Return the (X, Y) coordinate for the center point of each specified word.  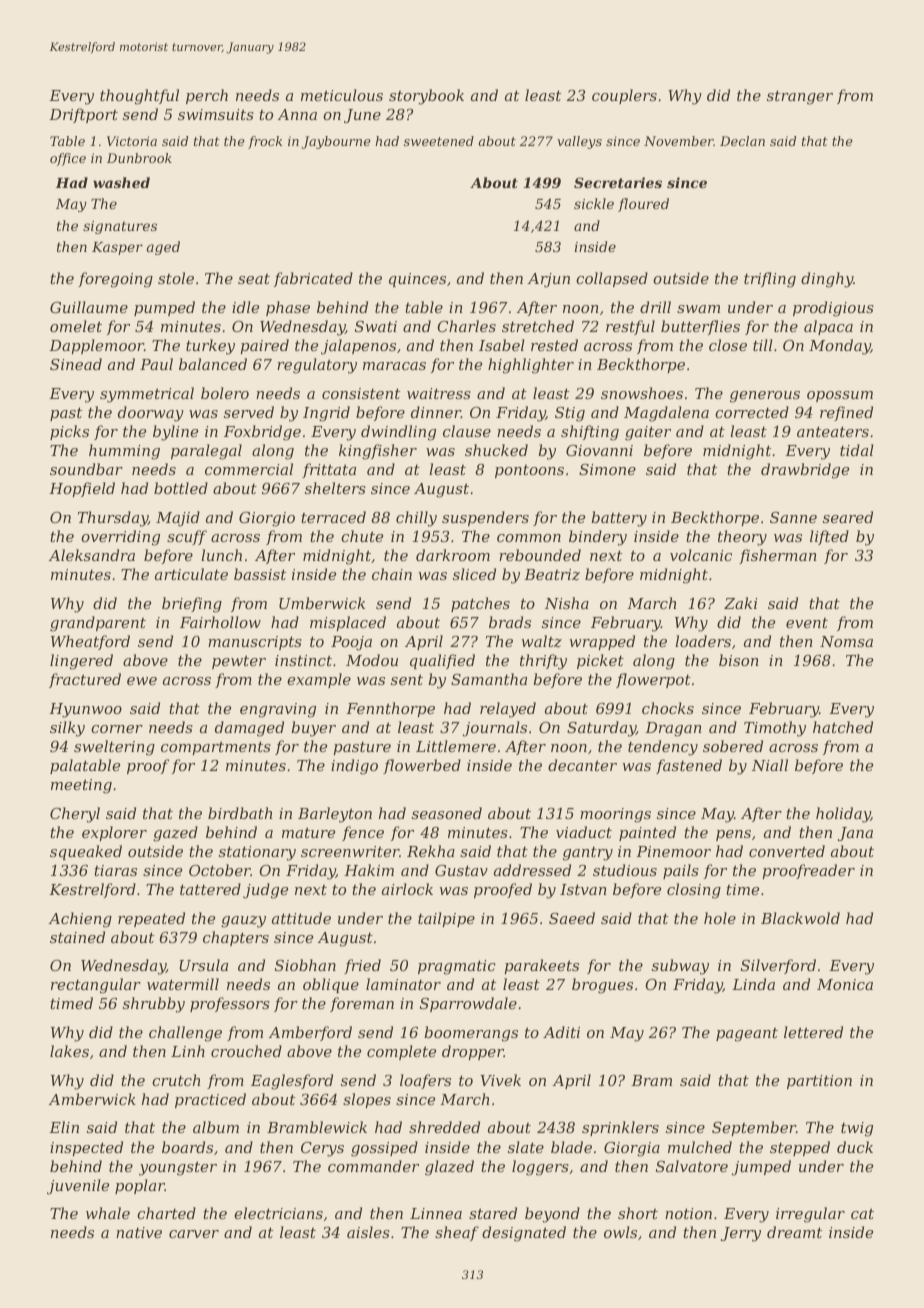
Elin (64, 1127)
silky (67, 729)
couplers (624, 96)
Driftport (83, 115)
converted (787, 851)
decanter (582, 765)
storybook (426, 97)
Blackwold (800, 918)
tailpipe (446, 919)
